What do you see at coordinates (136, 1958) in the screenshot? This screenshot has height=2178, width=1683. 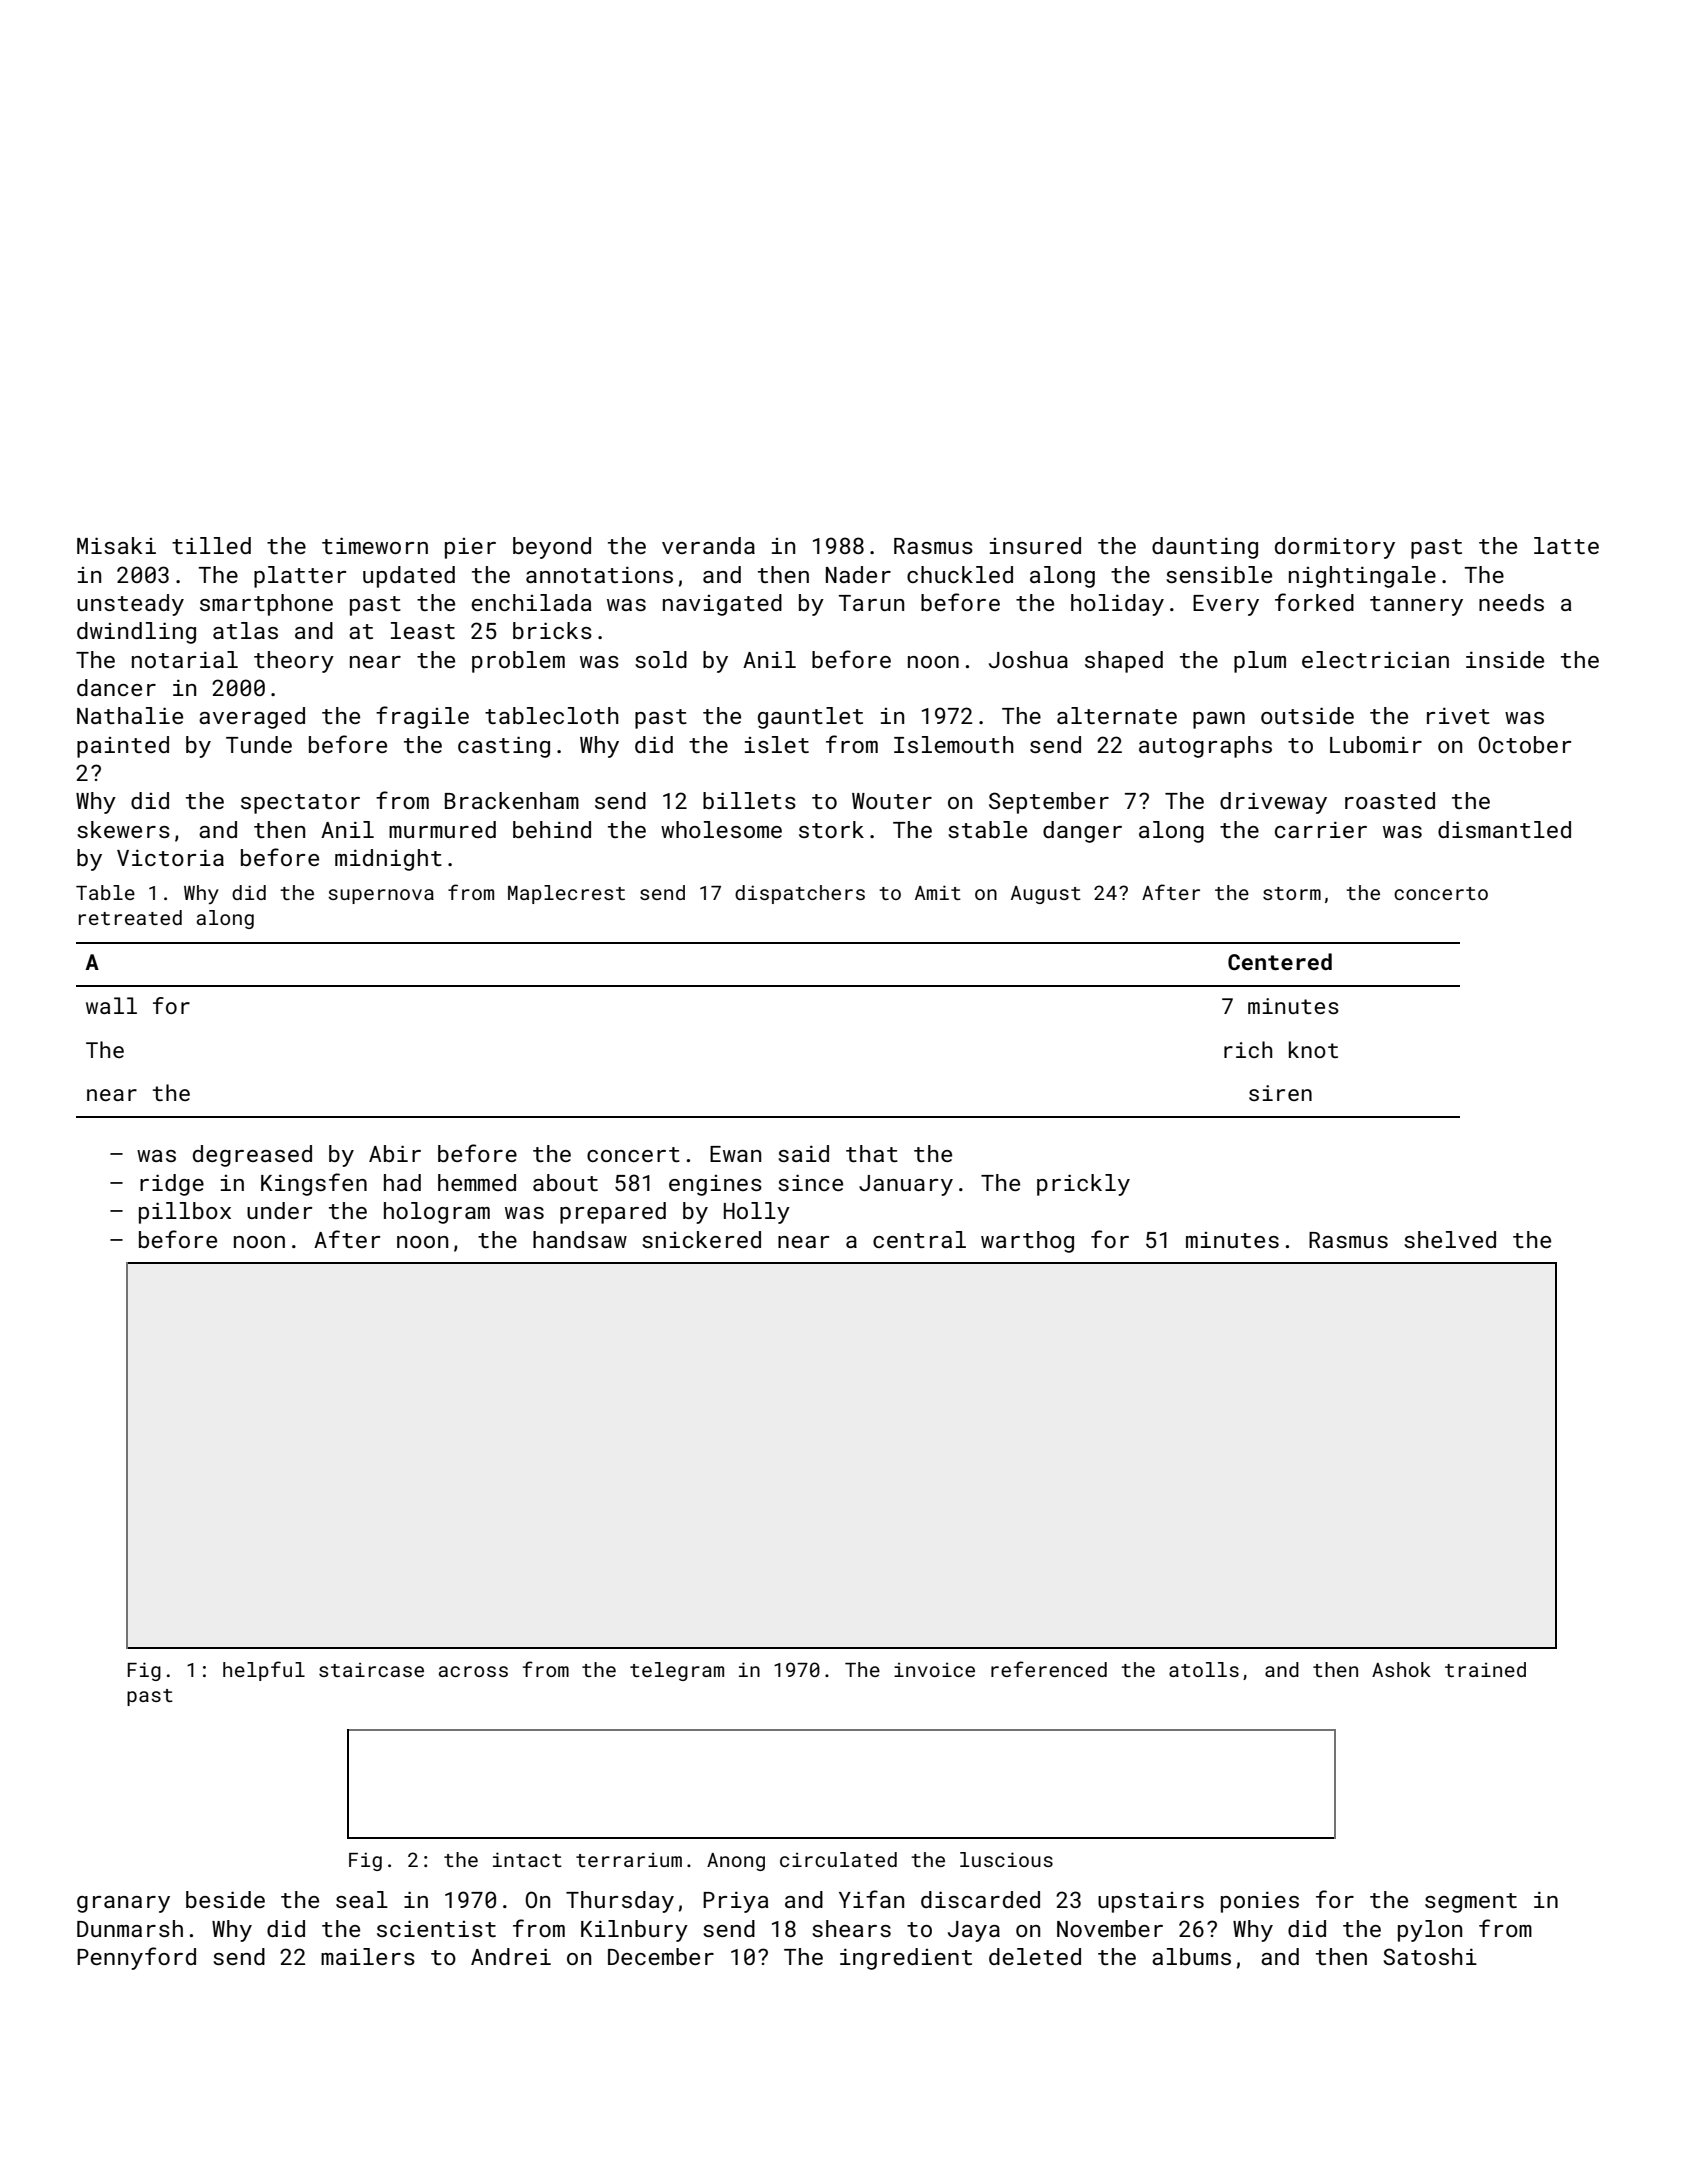 I see `Pennyford` at bounding box center [136, 1958].
